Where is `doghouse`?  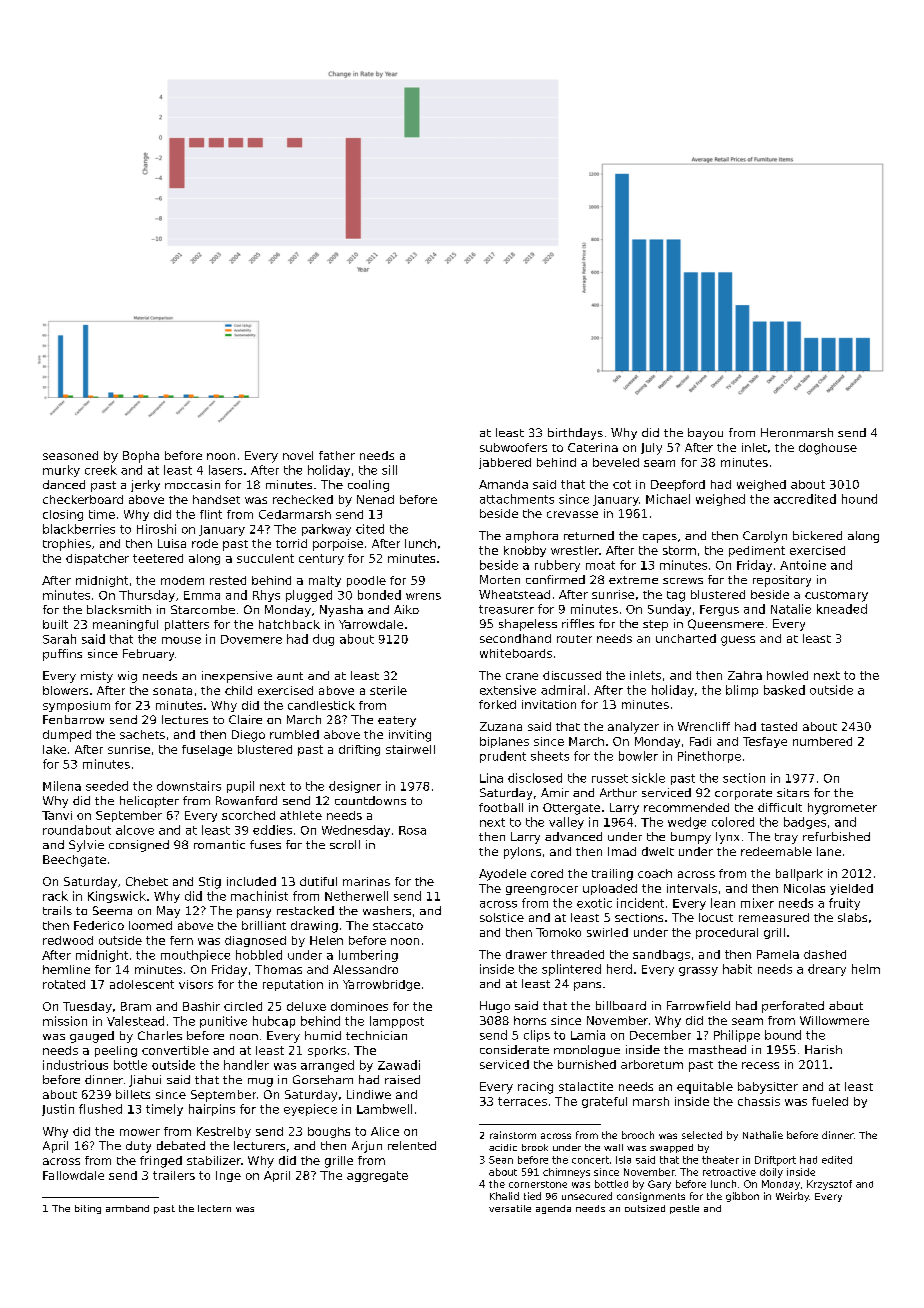
doghouse is located at coordinates (828, 449).
